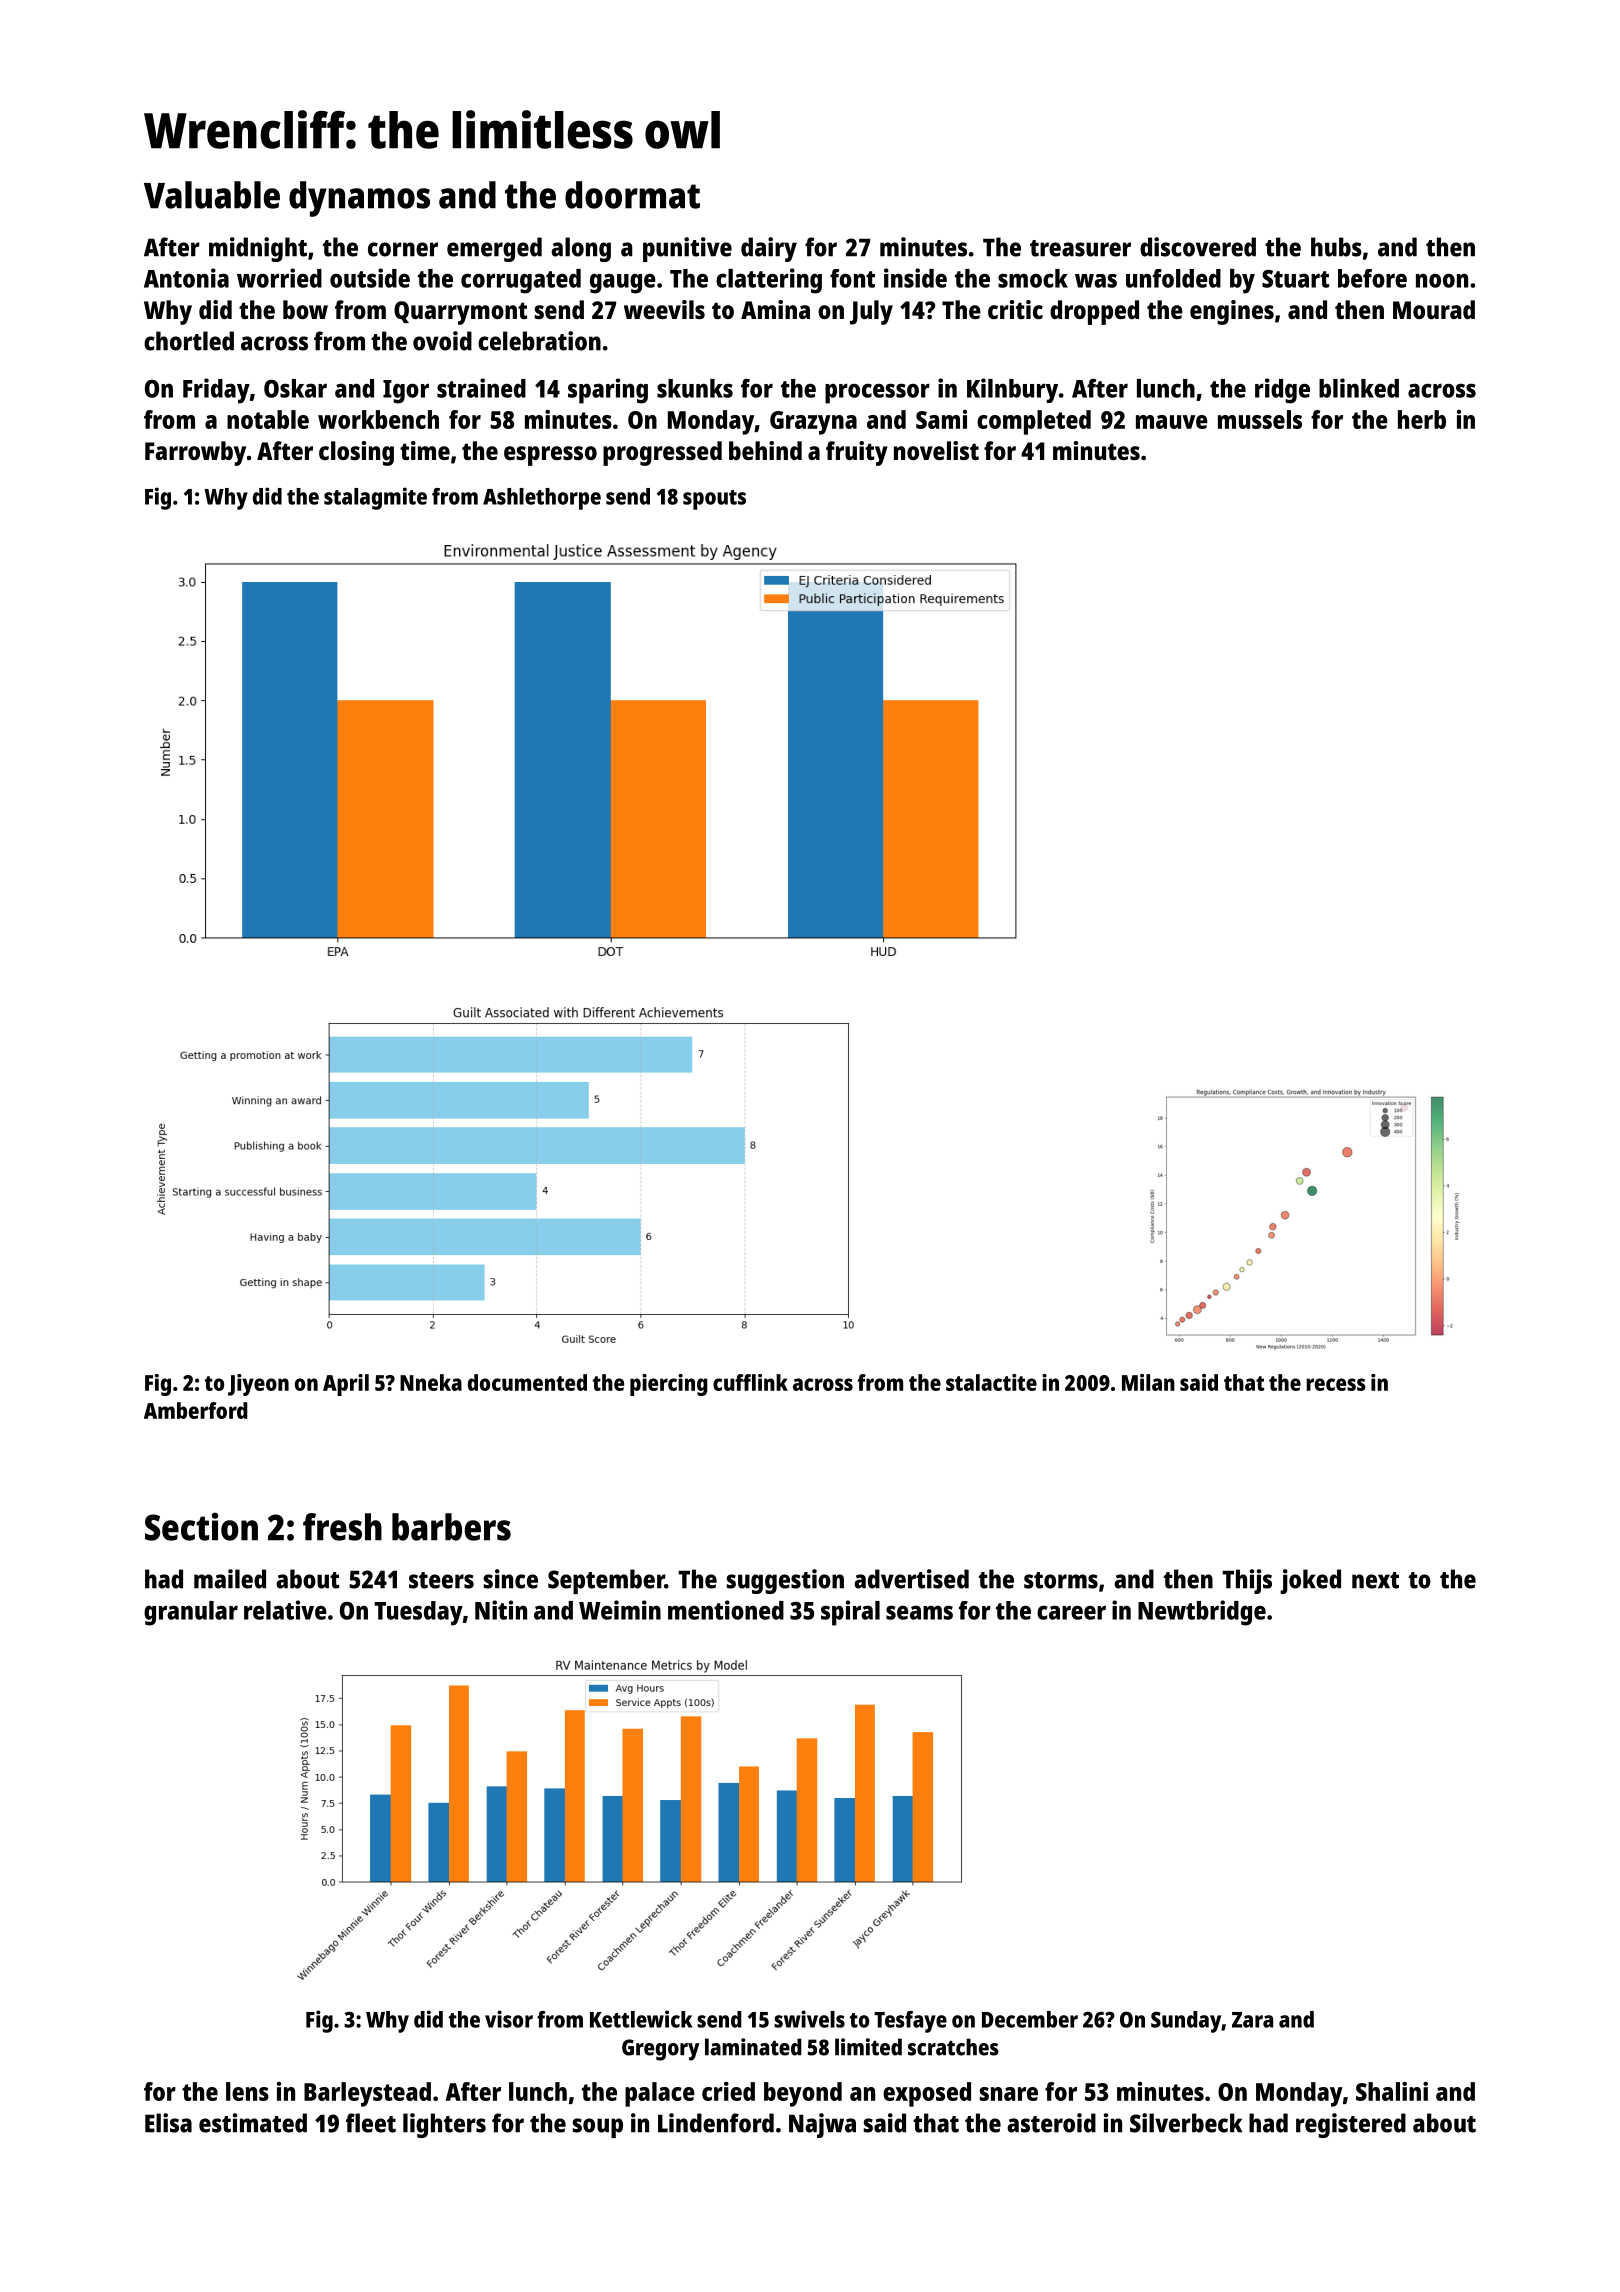 Image resolution: width=1620 pixels, height=2292 pixels. I want to click on Elisa, so click(168, 2123).
